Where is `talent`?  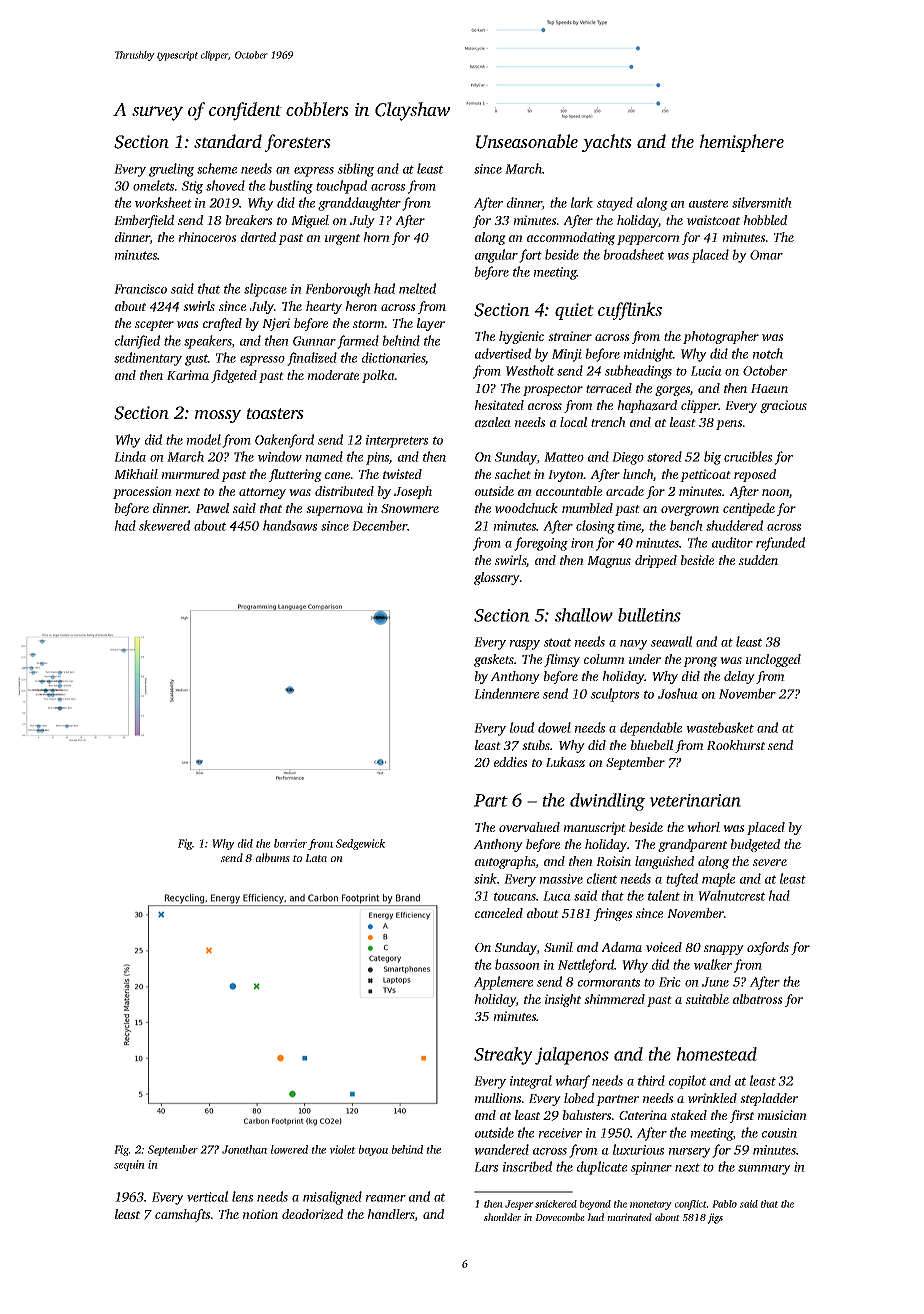 talent is located at coordinates (664, 895).
